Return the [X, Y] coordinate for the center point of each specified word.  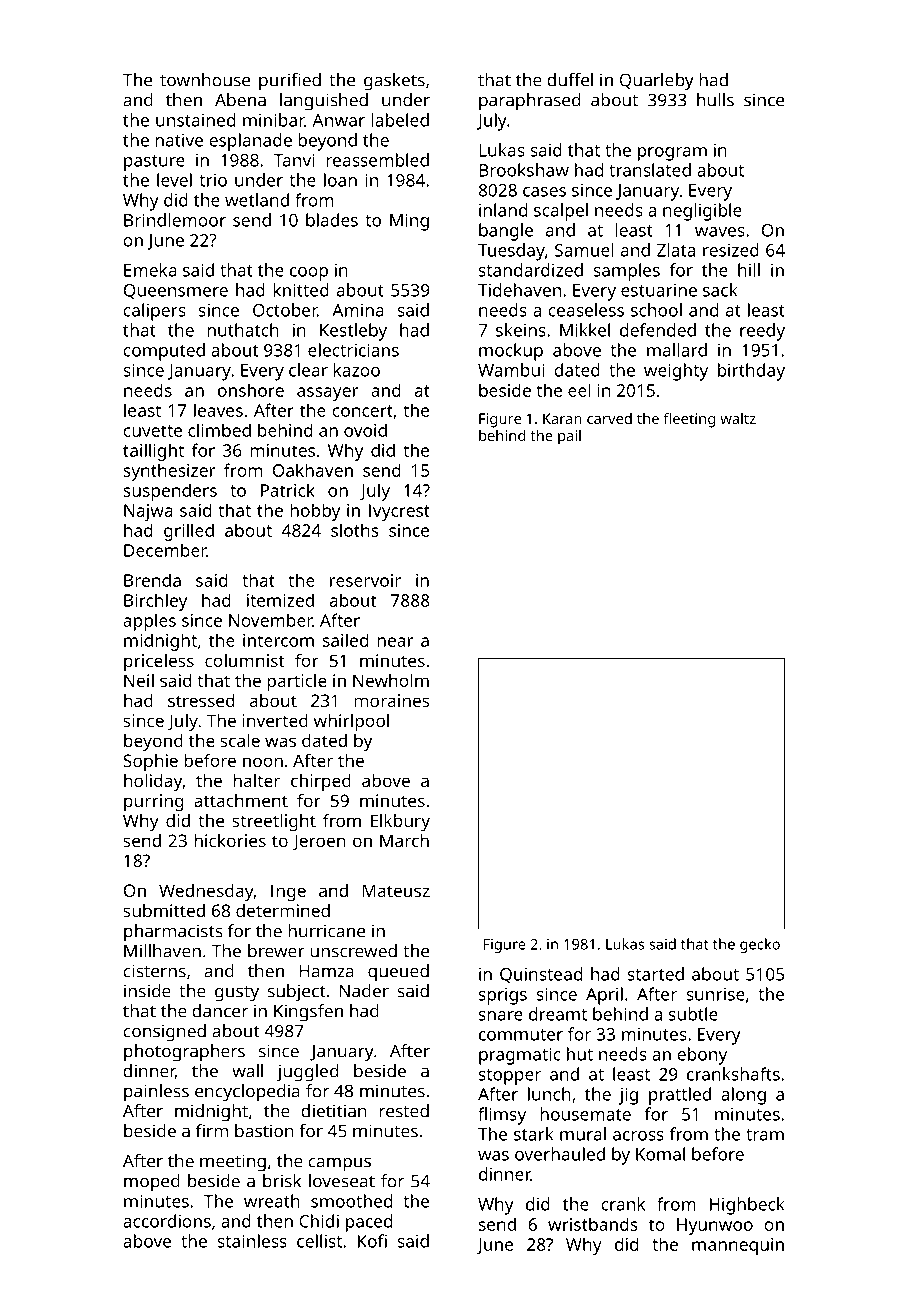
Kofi [372, 1241]
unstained [195, 120]
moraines [392, 700]
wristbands [593, 1224]
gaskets [394, 82]
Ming [409, 222]
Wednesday [206, 892]
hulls [715, 100]
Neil [139, 680]
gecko [760, 945]
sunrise [715, 994]
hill [749, 270]
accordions [167, 1221]
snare [501, 1016]
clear [308, 370]
